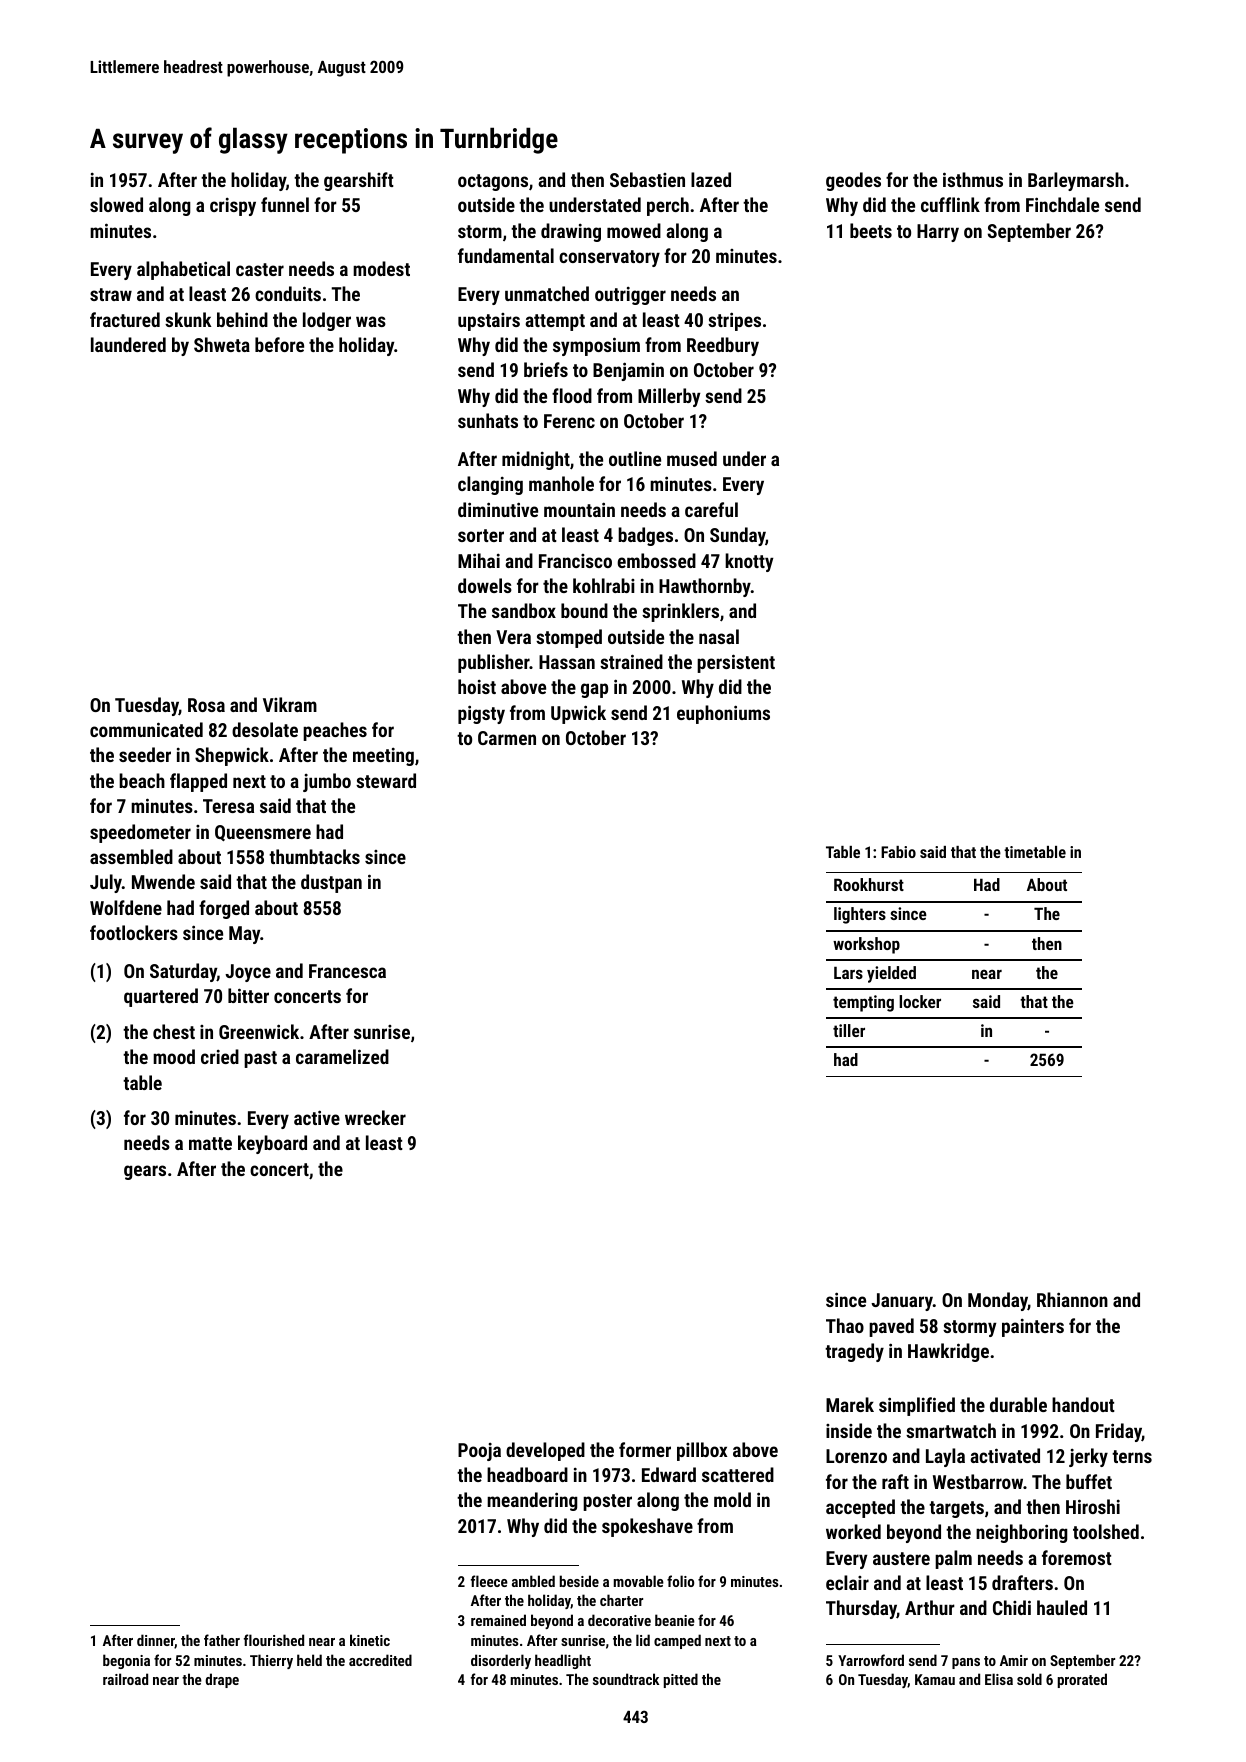  Describe the element at coordinates (116, 204) in the screenshot. I see `slowed` at that location.
